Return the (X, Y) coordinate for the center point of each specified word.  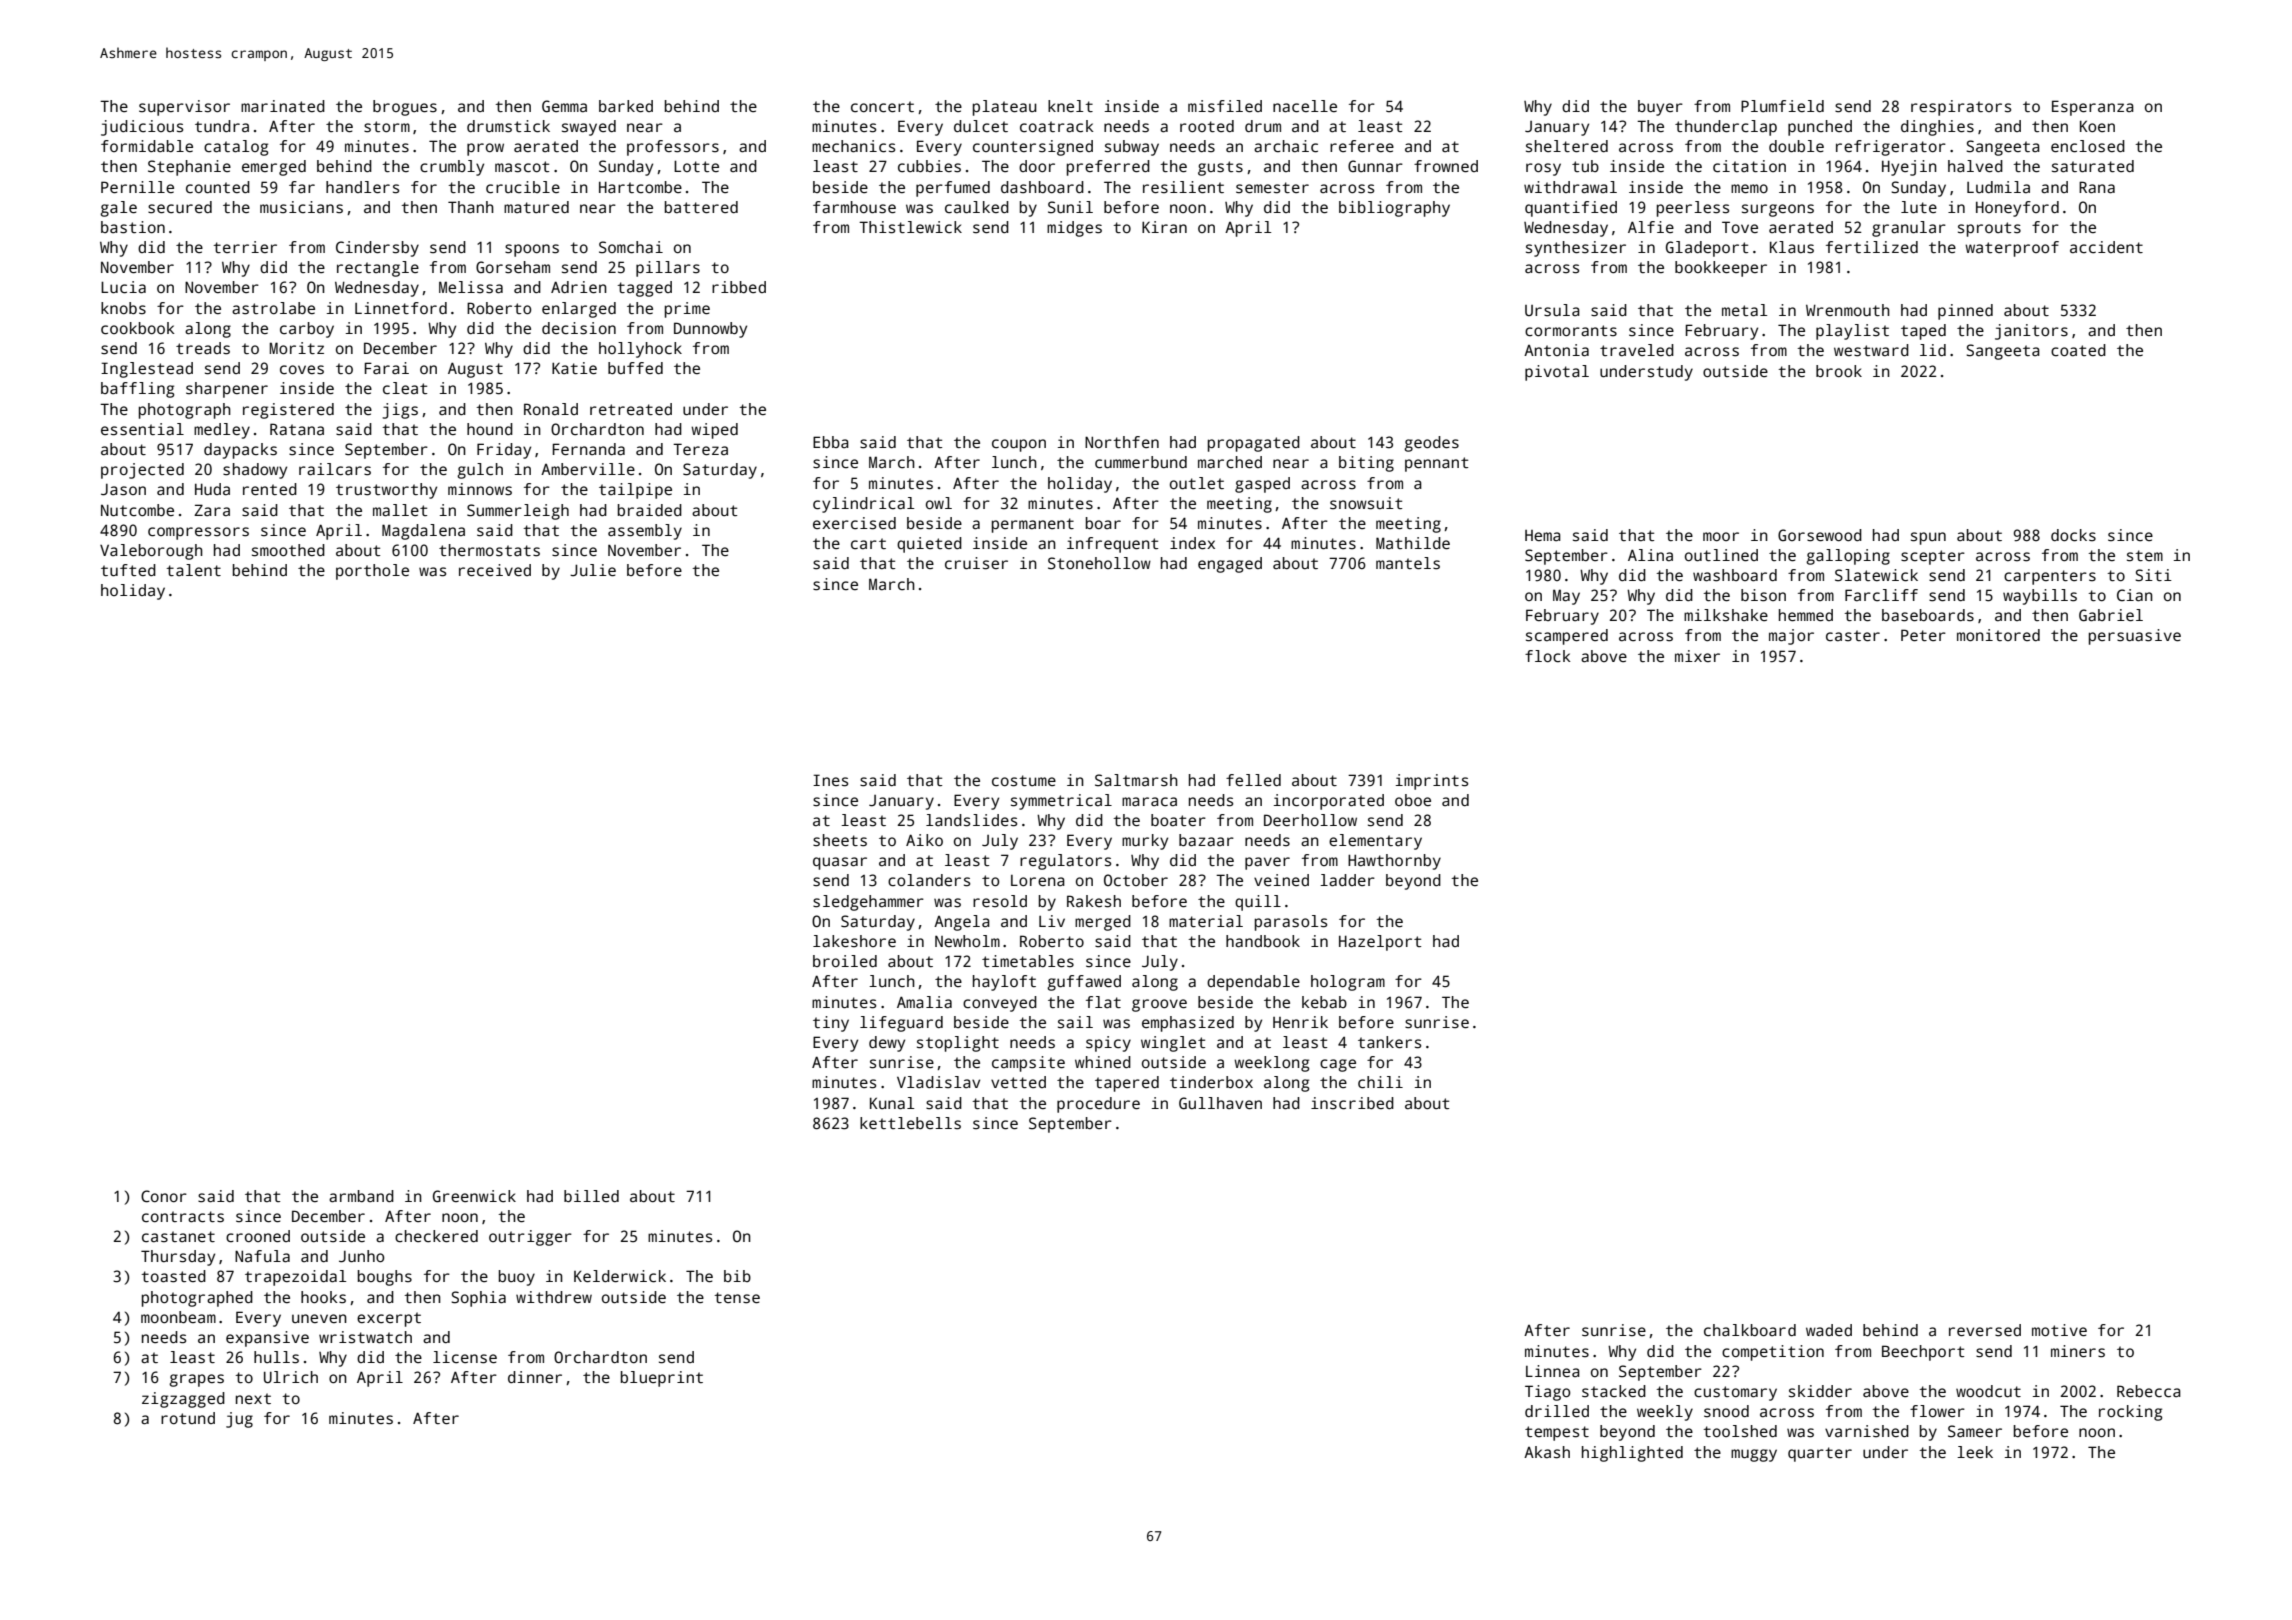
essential (142, 429)
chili (1380, 1082)
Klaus (1792, 247)
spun (1928, 538)
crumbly (452, 168)
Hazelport (1380, 943)
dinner (535, 1377)
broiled (845, 961)
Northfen (1122, 442)
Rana (2097, 187)
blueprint (662, 1379)
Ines (830, 780)
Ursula (1552, 310)
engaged (1230, 565)
